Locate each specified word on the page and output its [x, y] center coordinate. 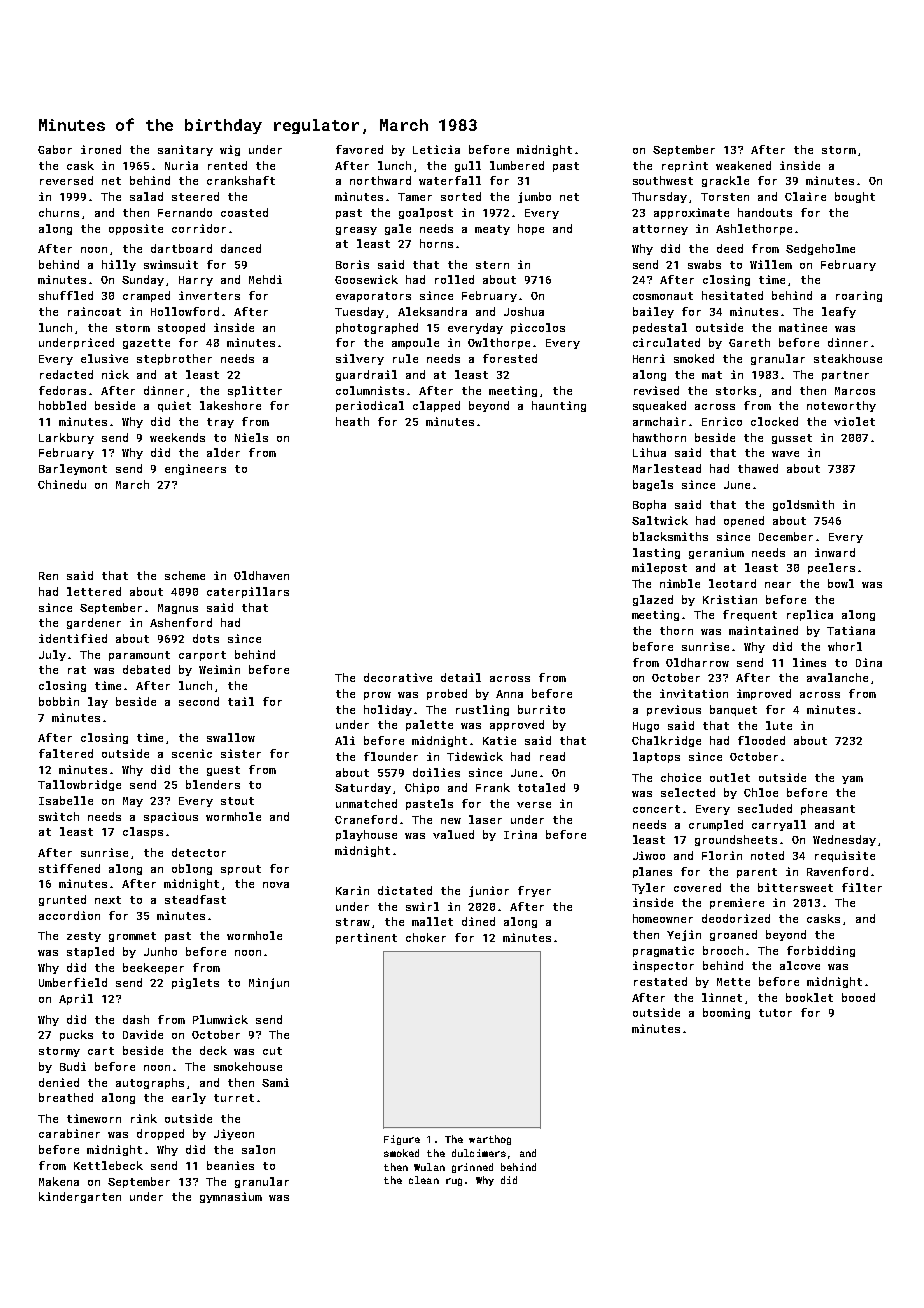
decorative [398, 677]
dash [136, 1019]
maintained [763, 630]
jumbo [534, 197]
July [52, 655]
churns [59, 212]
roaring [859, 296]
